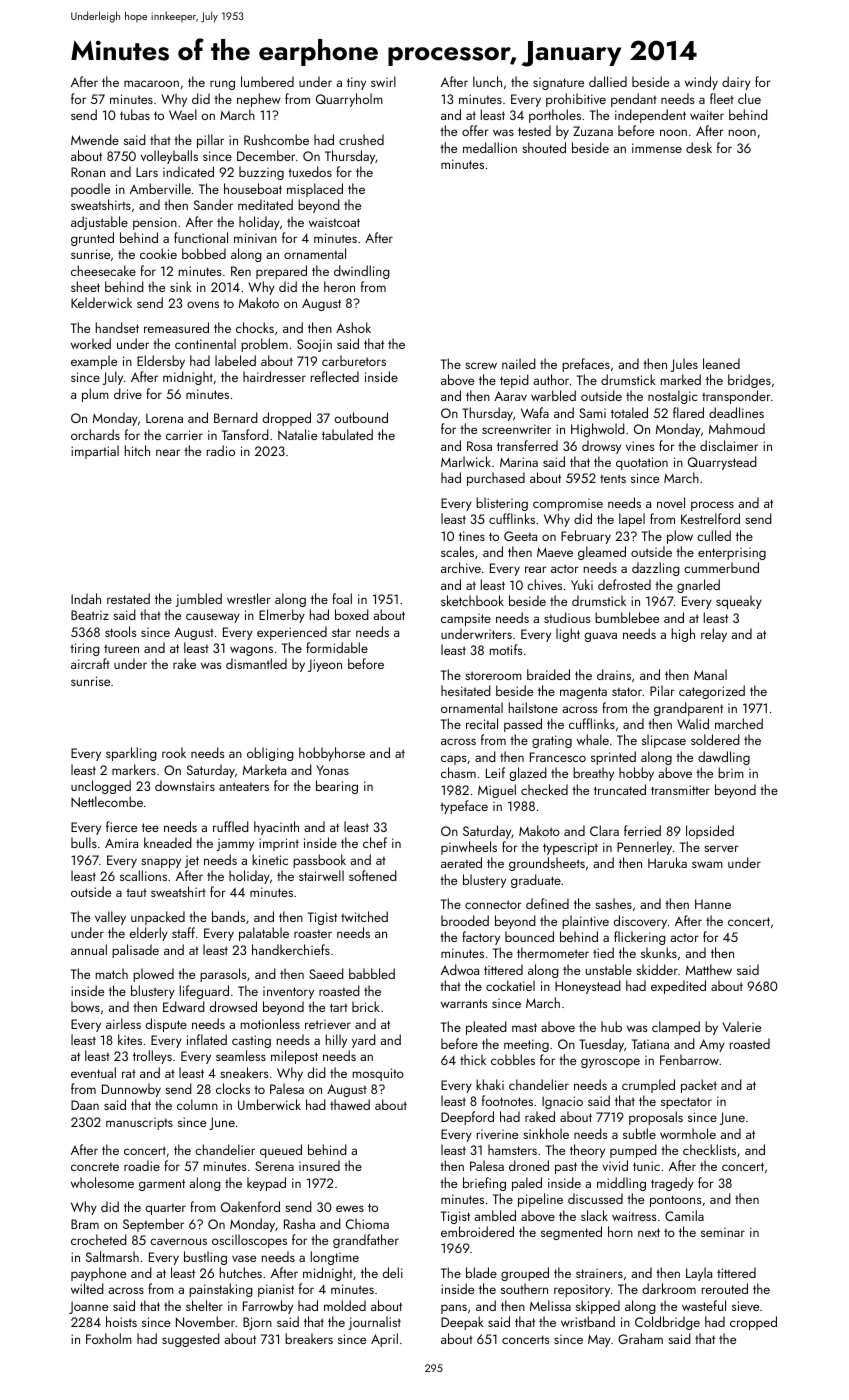 This screenshot has width=849, height=1400. What do you see at coordinates (520, 536) in the screenshot?
I see `Geeta` at bounding box center [520, 536].
